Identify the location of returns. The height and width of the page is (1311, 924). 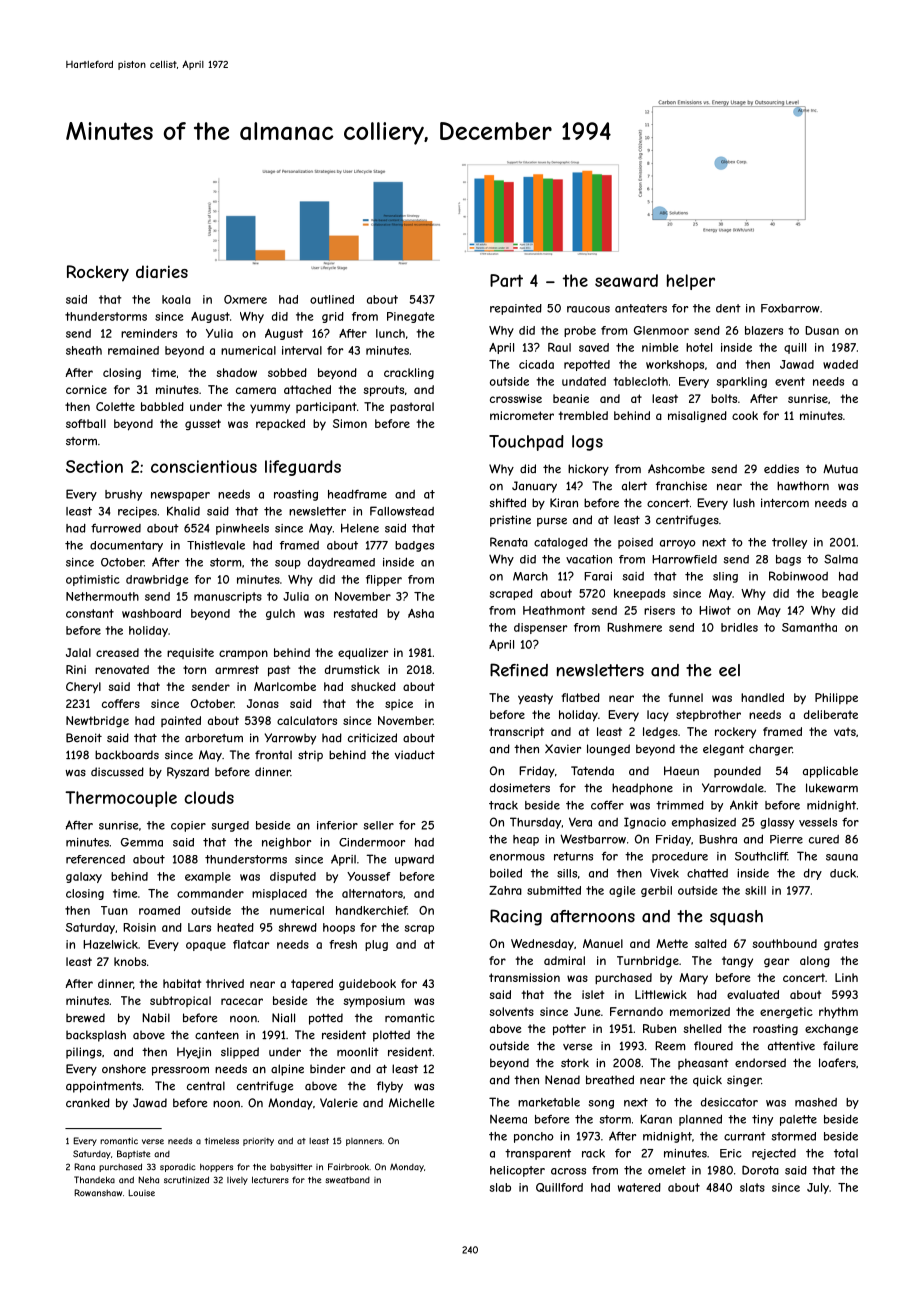
(573, 856).
